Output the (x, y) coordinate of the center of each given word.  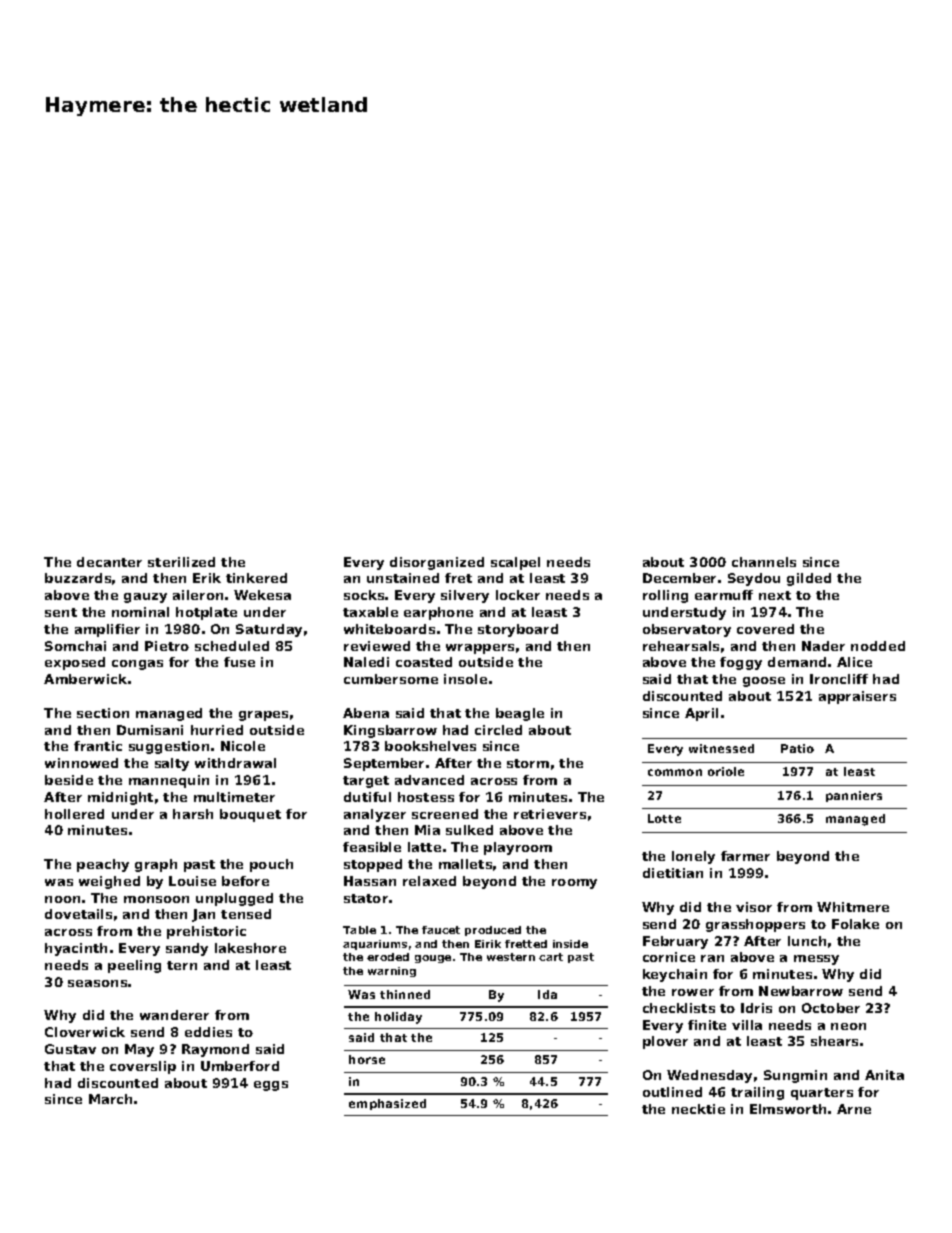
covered (765, 629)
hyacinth (76, 949)
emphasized (387, 1104)
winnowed (81, 763)
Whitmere (853, 907)
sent (61, 612)
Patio (797, 748)
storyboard (518, 630)
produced (493, 931)
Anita (884, 1075)
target (366, 782)
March (110, 1099)
